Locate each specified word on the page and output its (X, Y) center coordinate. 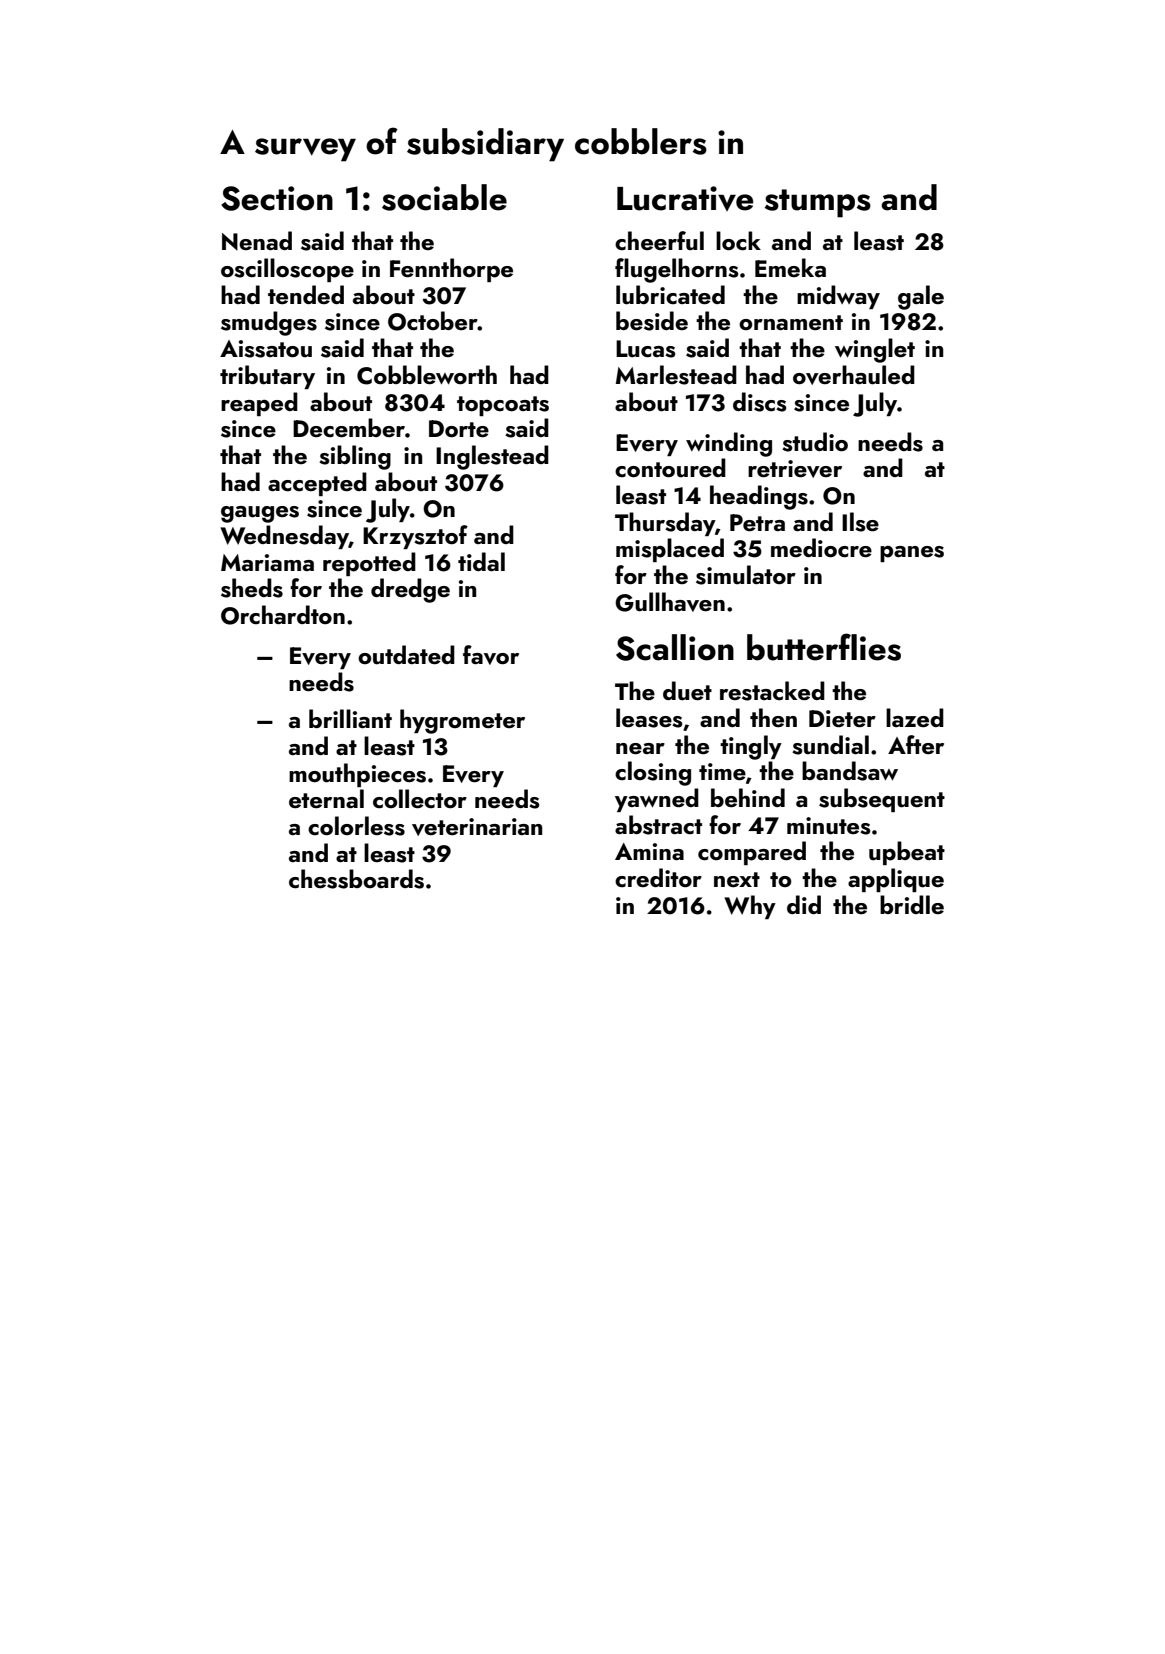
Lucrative (685, 198)
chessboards (356, 879)
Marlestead (676, 375)
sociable (444, 197)
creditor (658, 877)
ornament (791, 322)
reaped (259, 404)
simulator (746, 575)
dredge (410, 590)
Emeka (790, 267)
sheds (252, 588)
